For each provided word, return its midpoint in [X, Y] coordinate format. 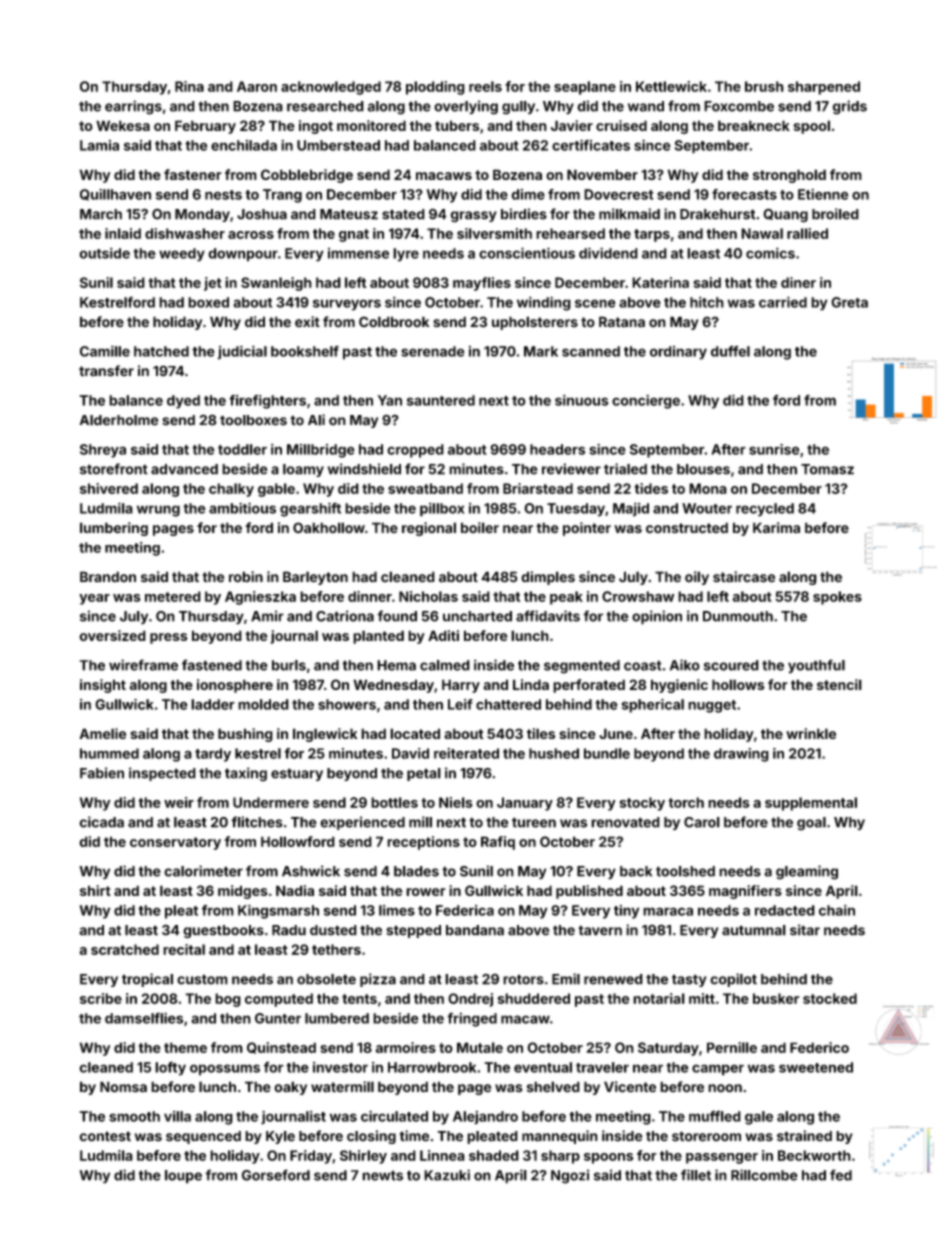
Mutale [480, 1047]
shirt [95, 890]
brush [764, 86]
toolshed [685, 871]
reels [485, 86]
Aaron [257, 86]
